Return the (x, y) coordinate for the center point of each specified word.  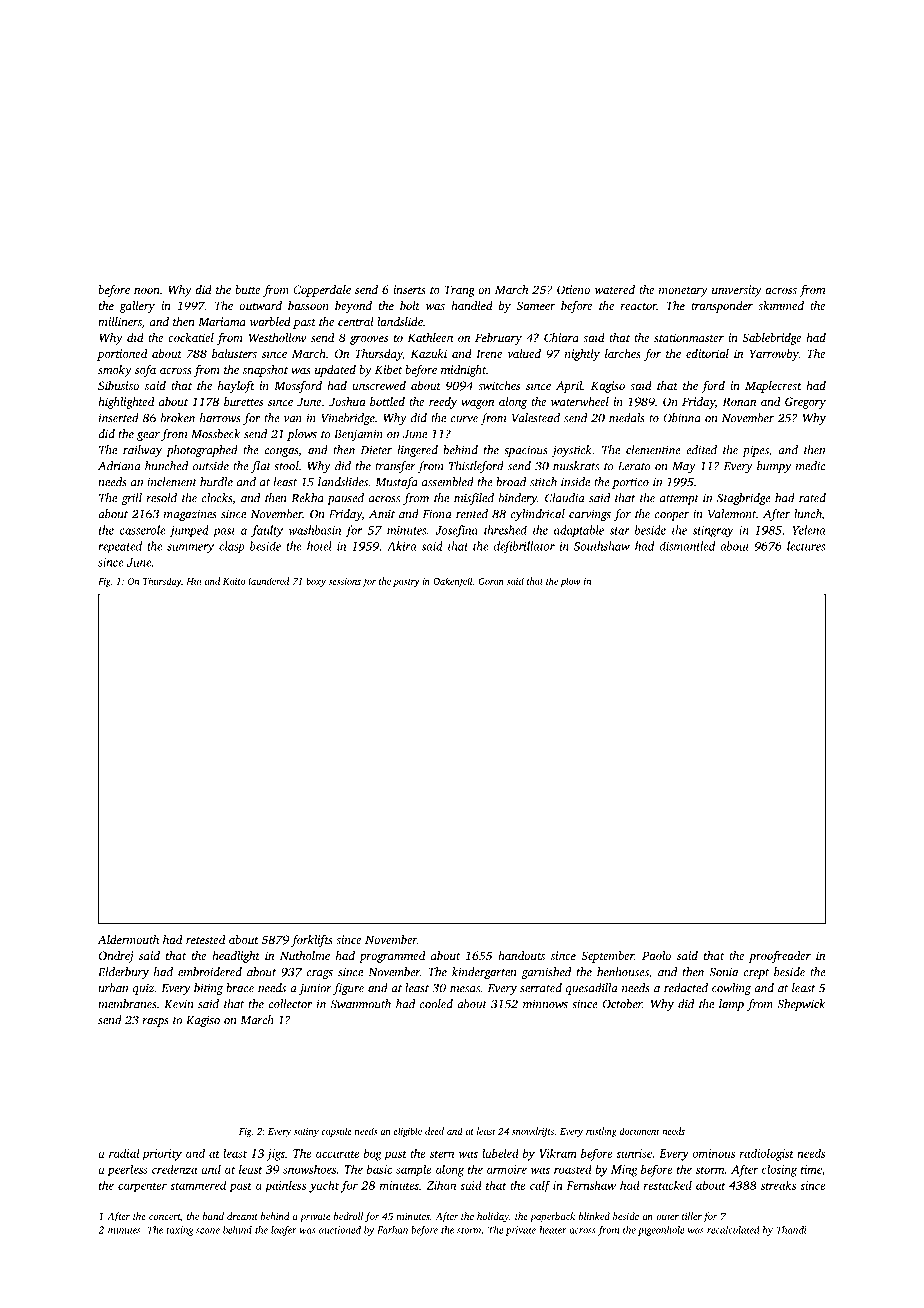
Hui (194, 581)
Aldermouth (128, 939)
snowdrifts (533, 1132)
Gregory (805, 403)
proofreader (780, 957)
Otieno (573, 289)
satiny (306, 1132)
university (737, 291)
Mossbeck (215, 434)
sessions (345, 581)
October (622, 1004)
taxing (179, 1231)
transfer (395, 467)
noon (147, 291)
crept (756, 974)
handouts (521, 955)
